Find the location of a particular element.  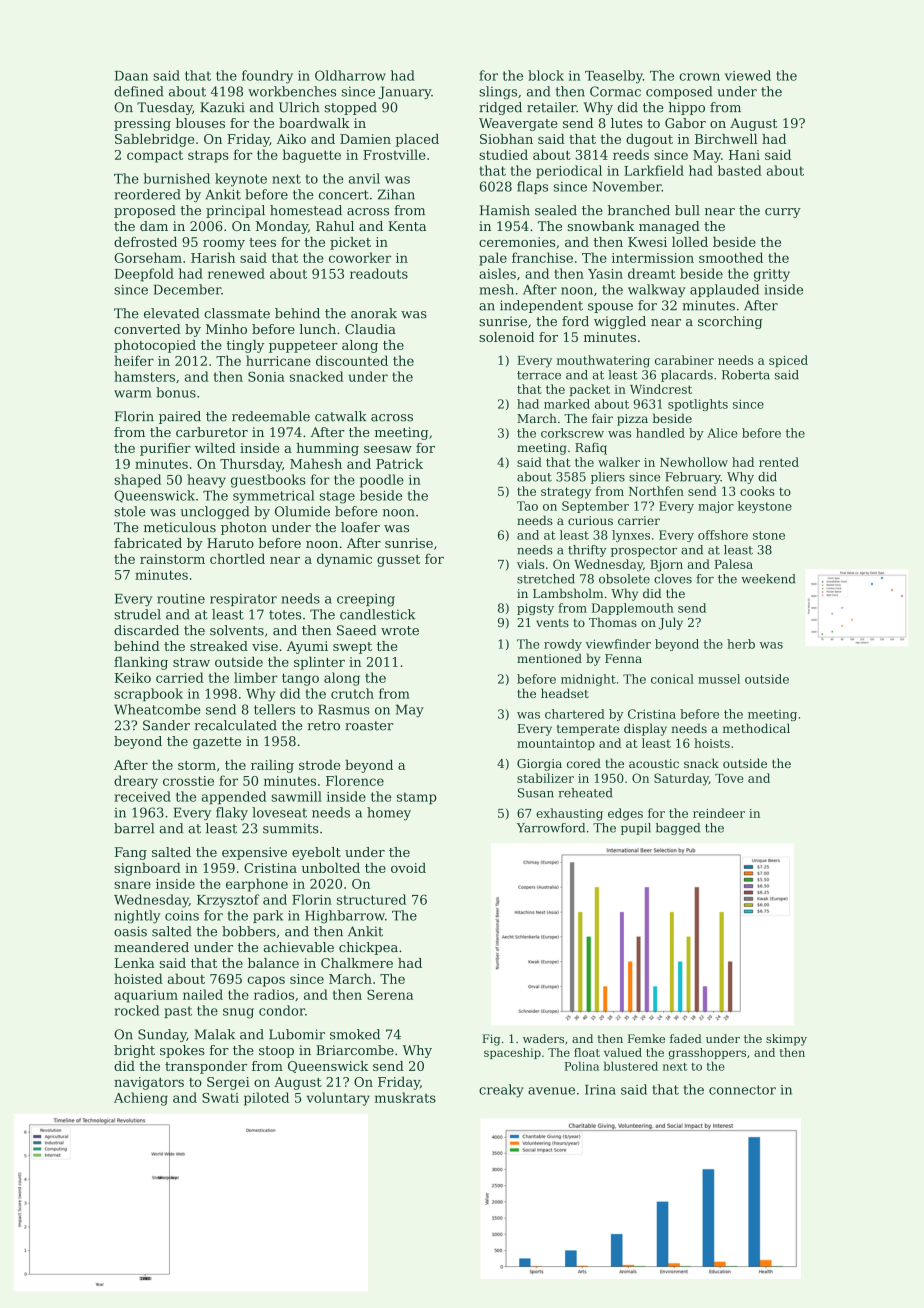

earphone is located at coordinates (257, 885).
